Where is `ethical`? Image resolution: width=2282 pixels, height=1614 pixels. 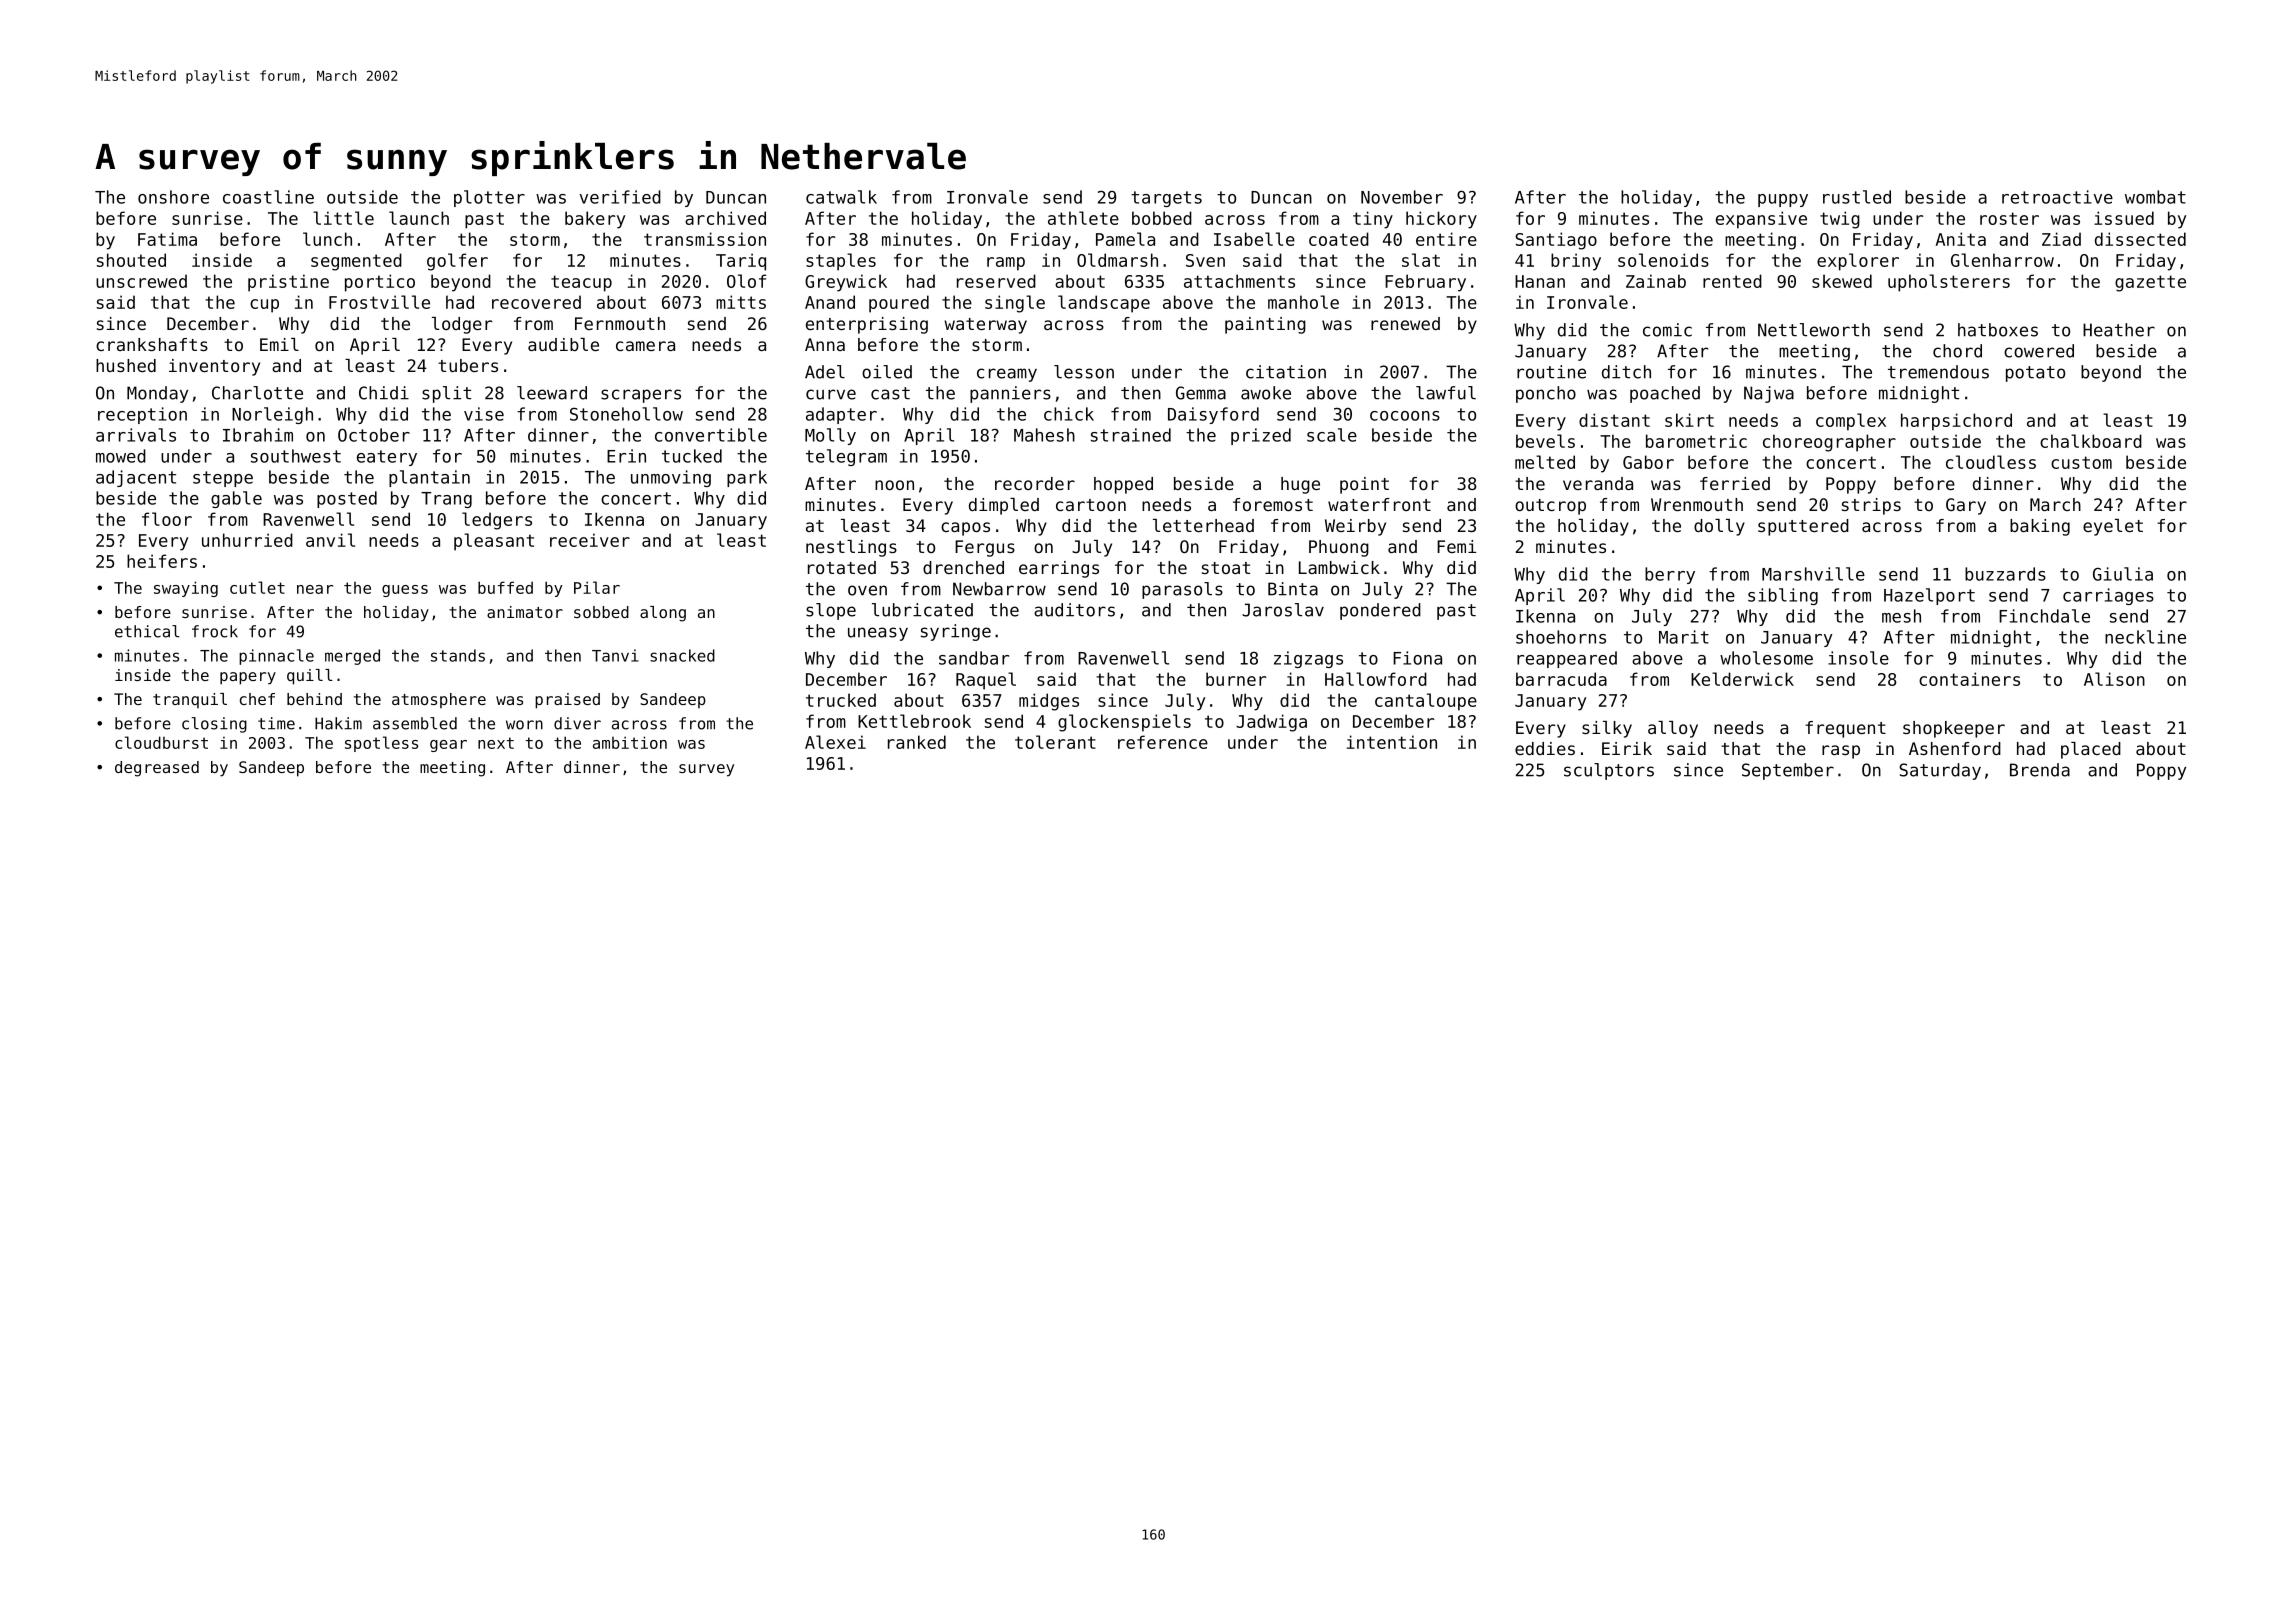 ethical is located at coordinates (147, 631).
